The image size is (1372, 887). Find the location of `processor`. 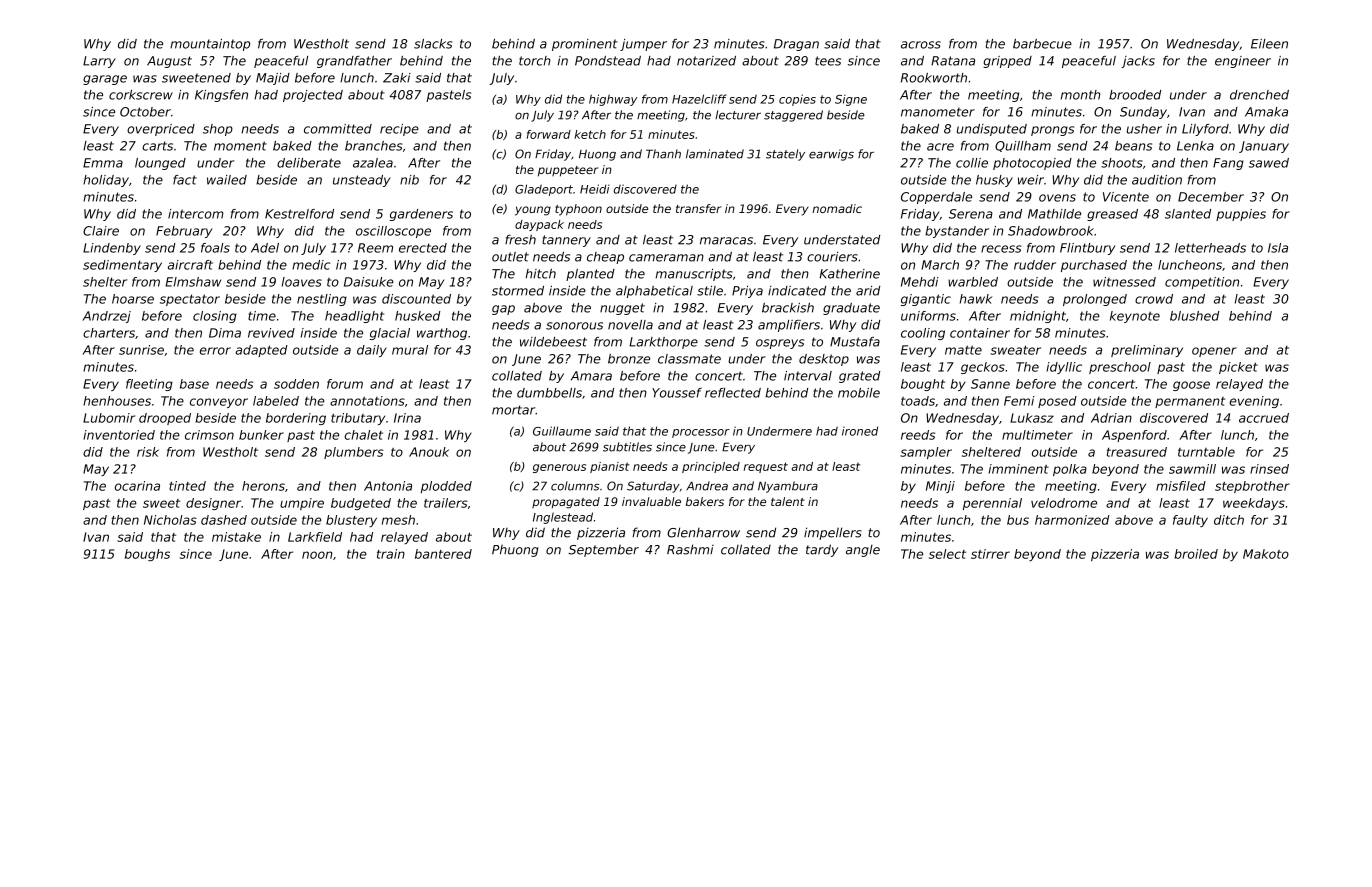

processor is located at coordinates (701, 433).
